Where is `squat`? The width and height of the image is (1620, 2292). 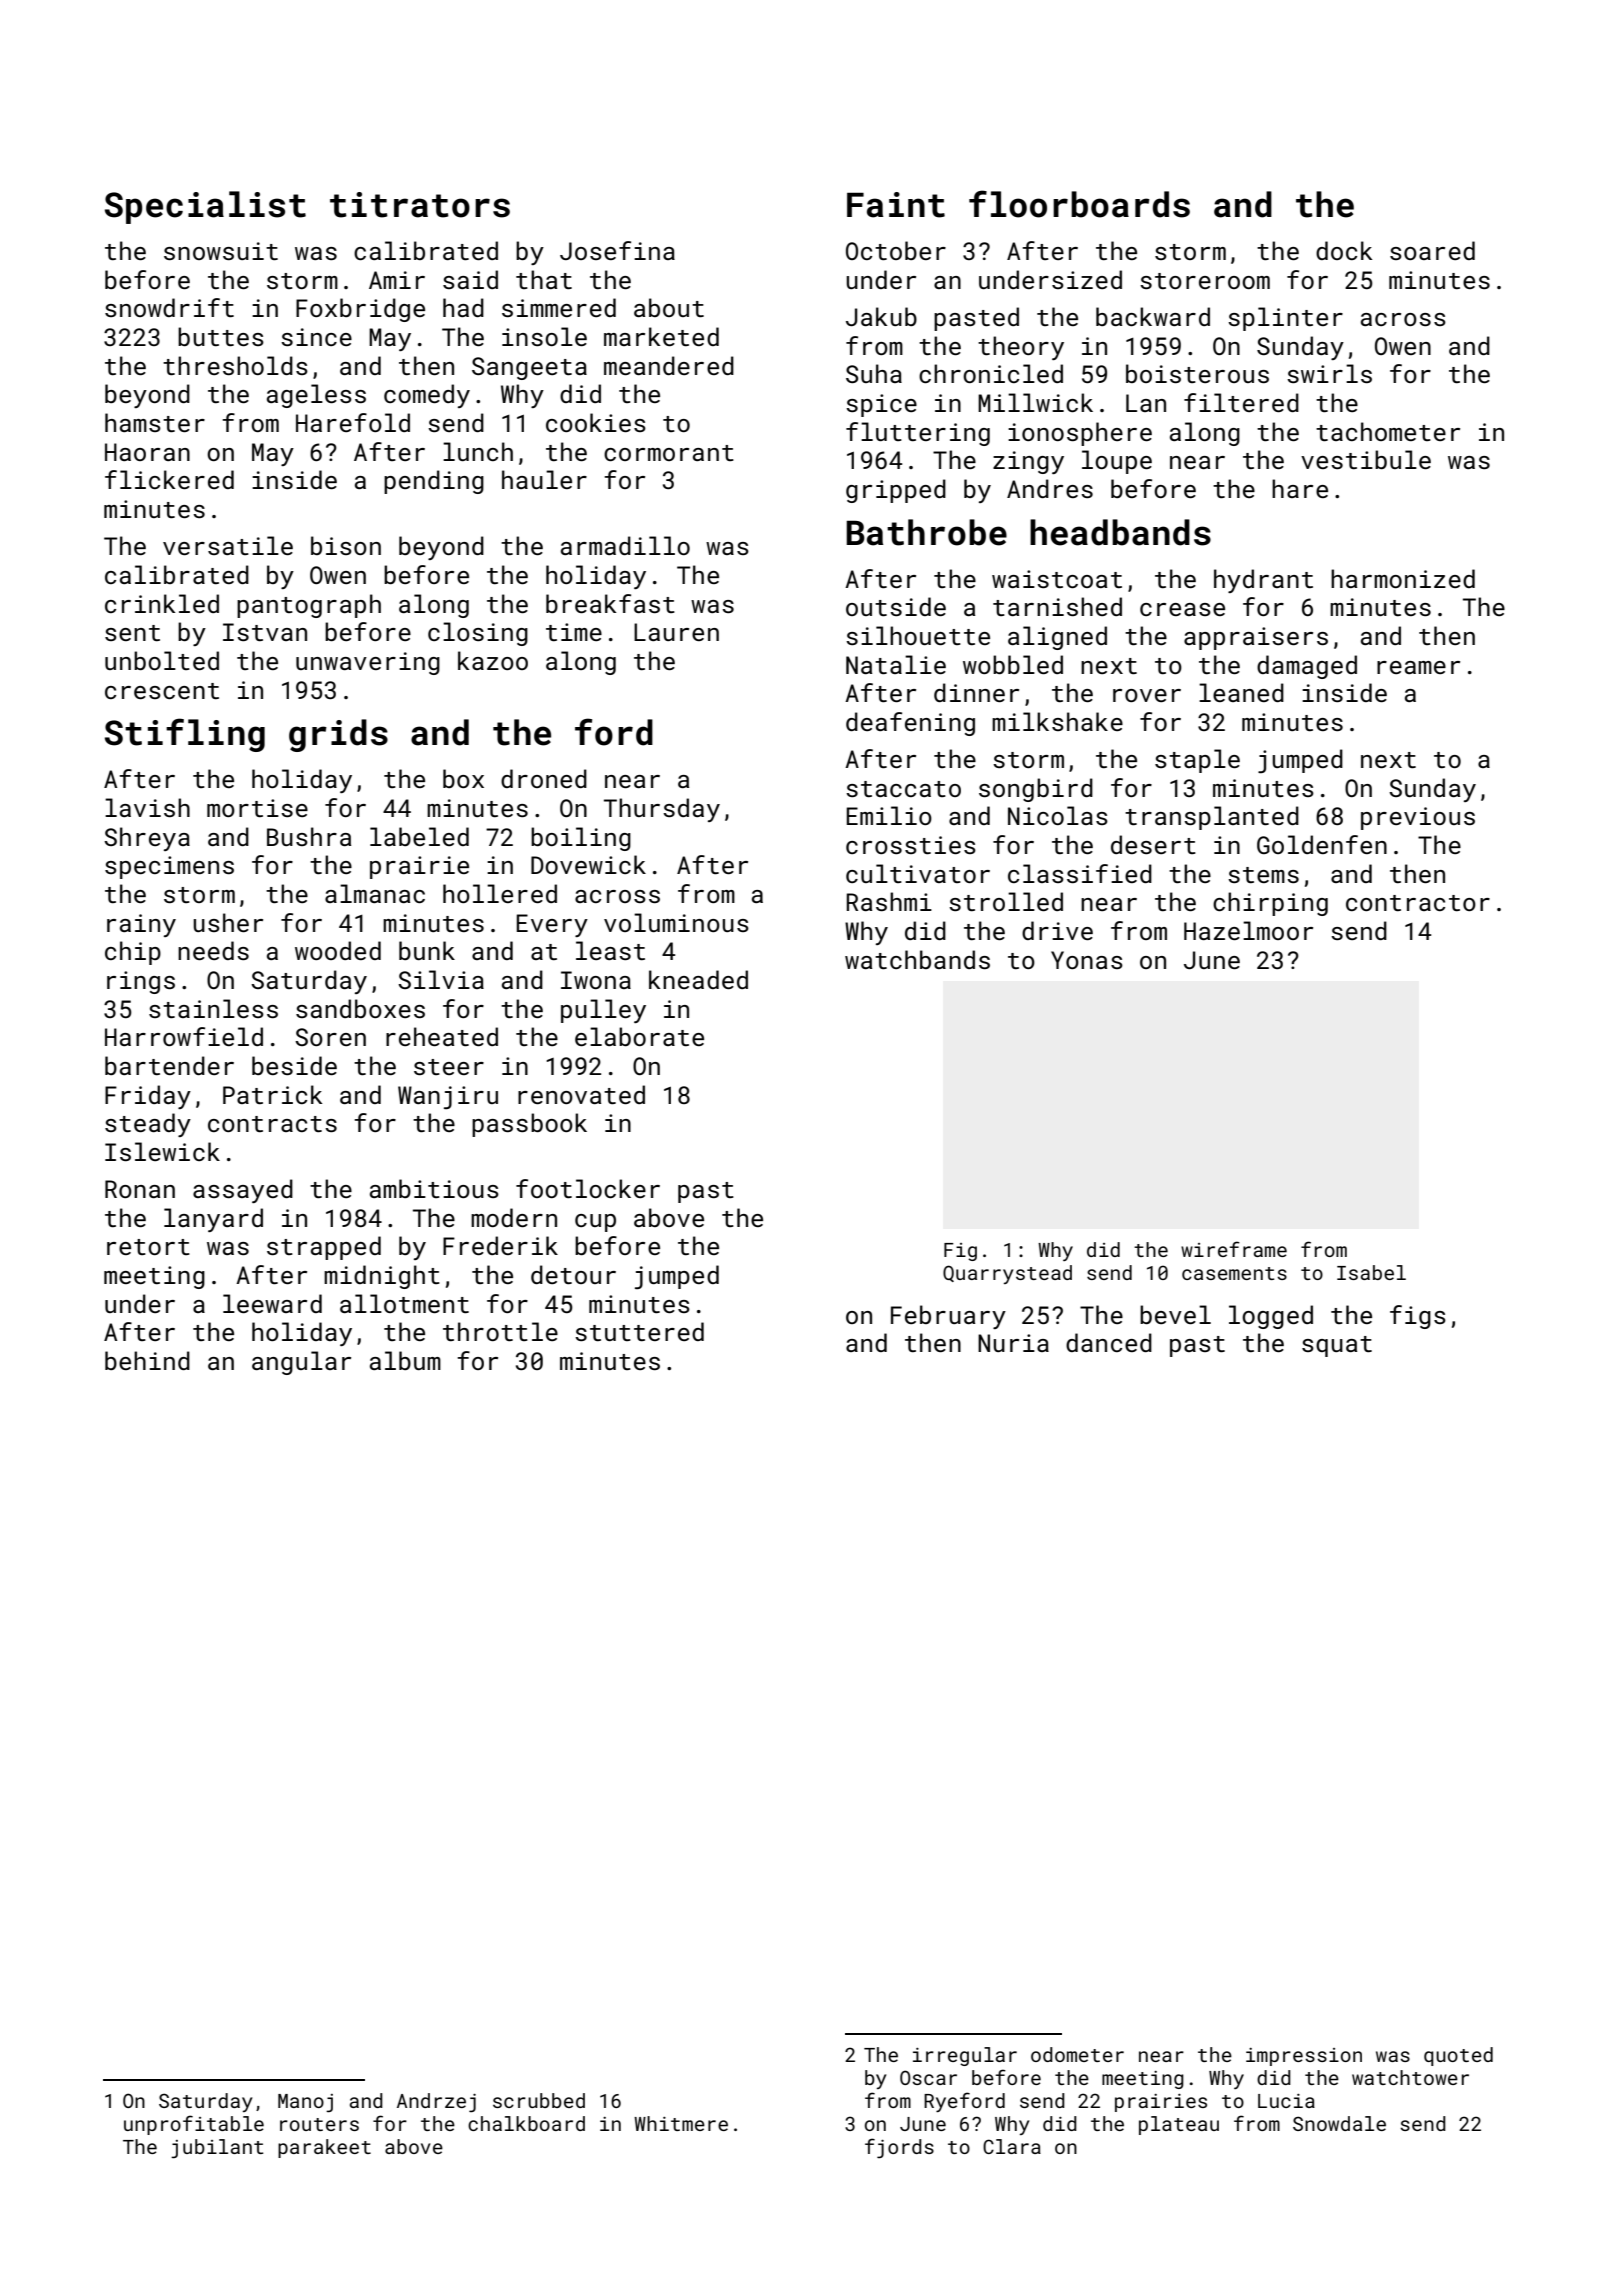
squat is located at coordinates (1337, 1346).
